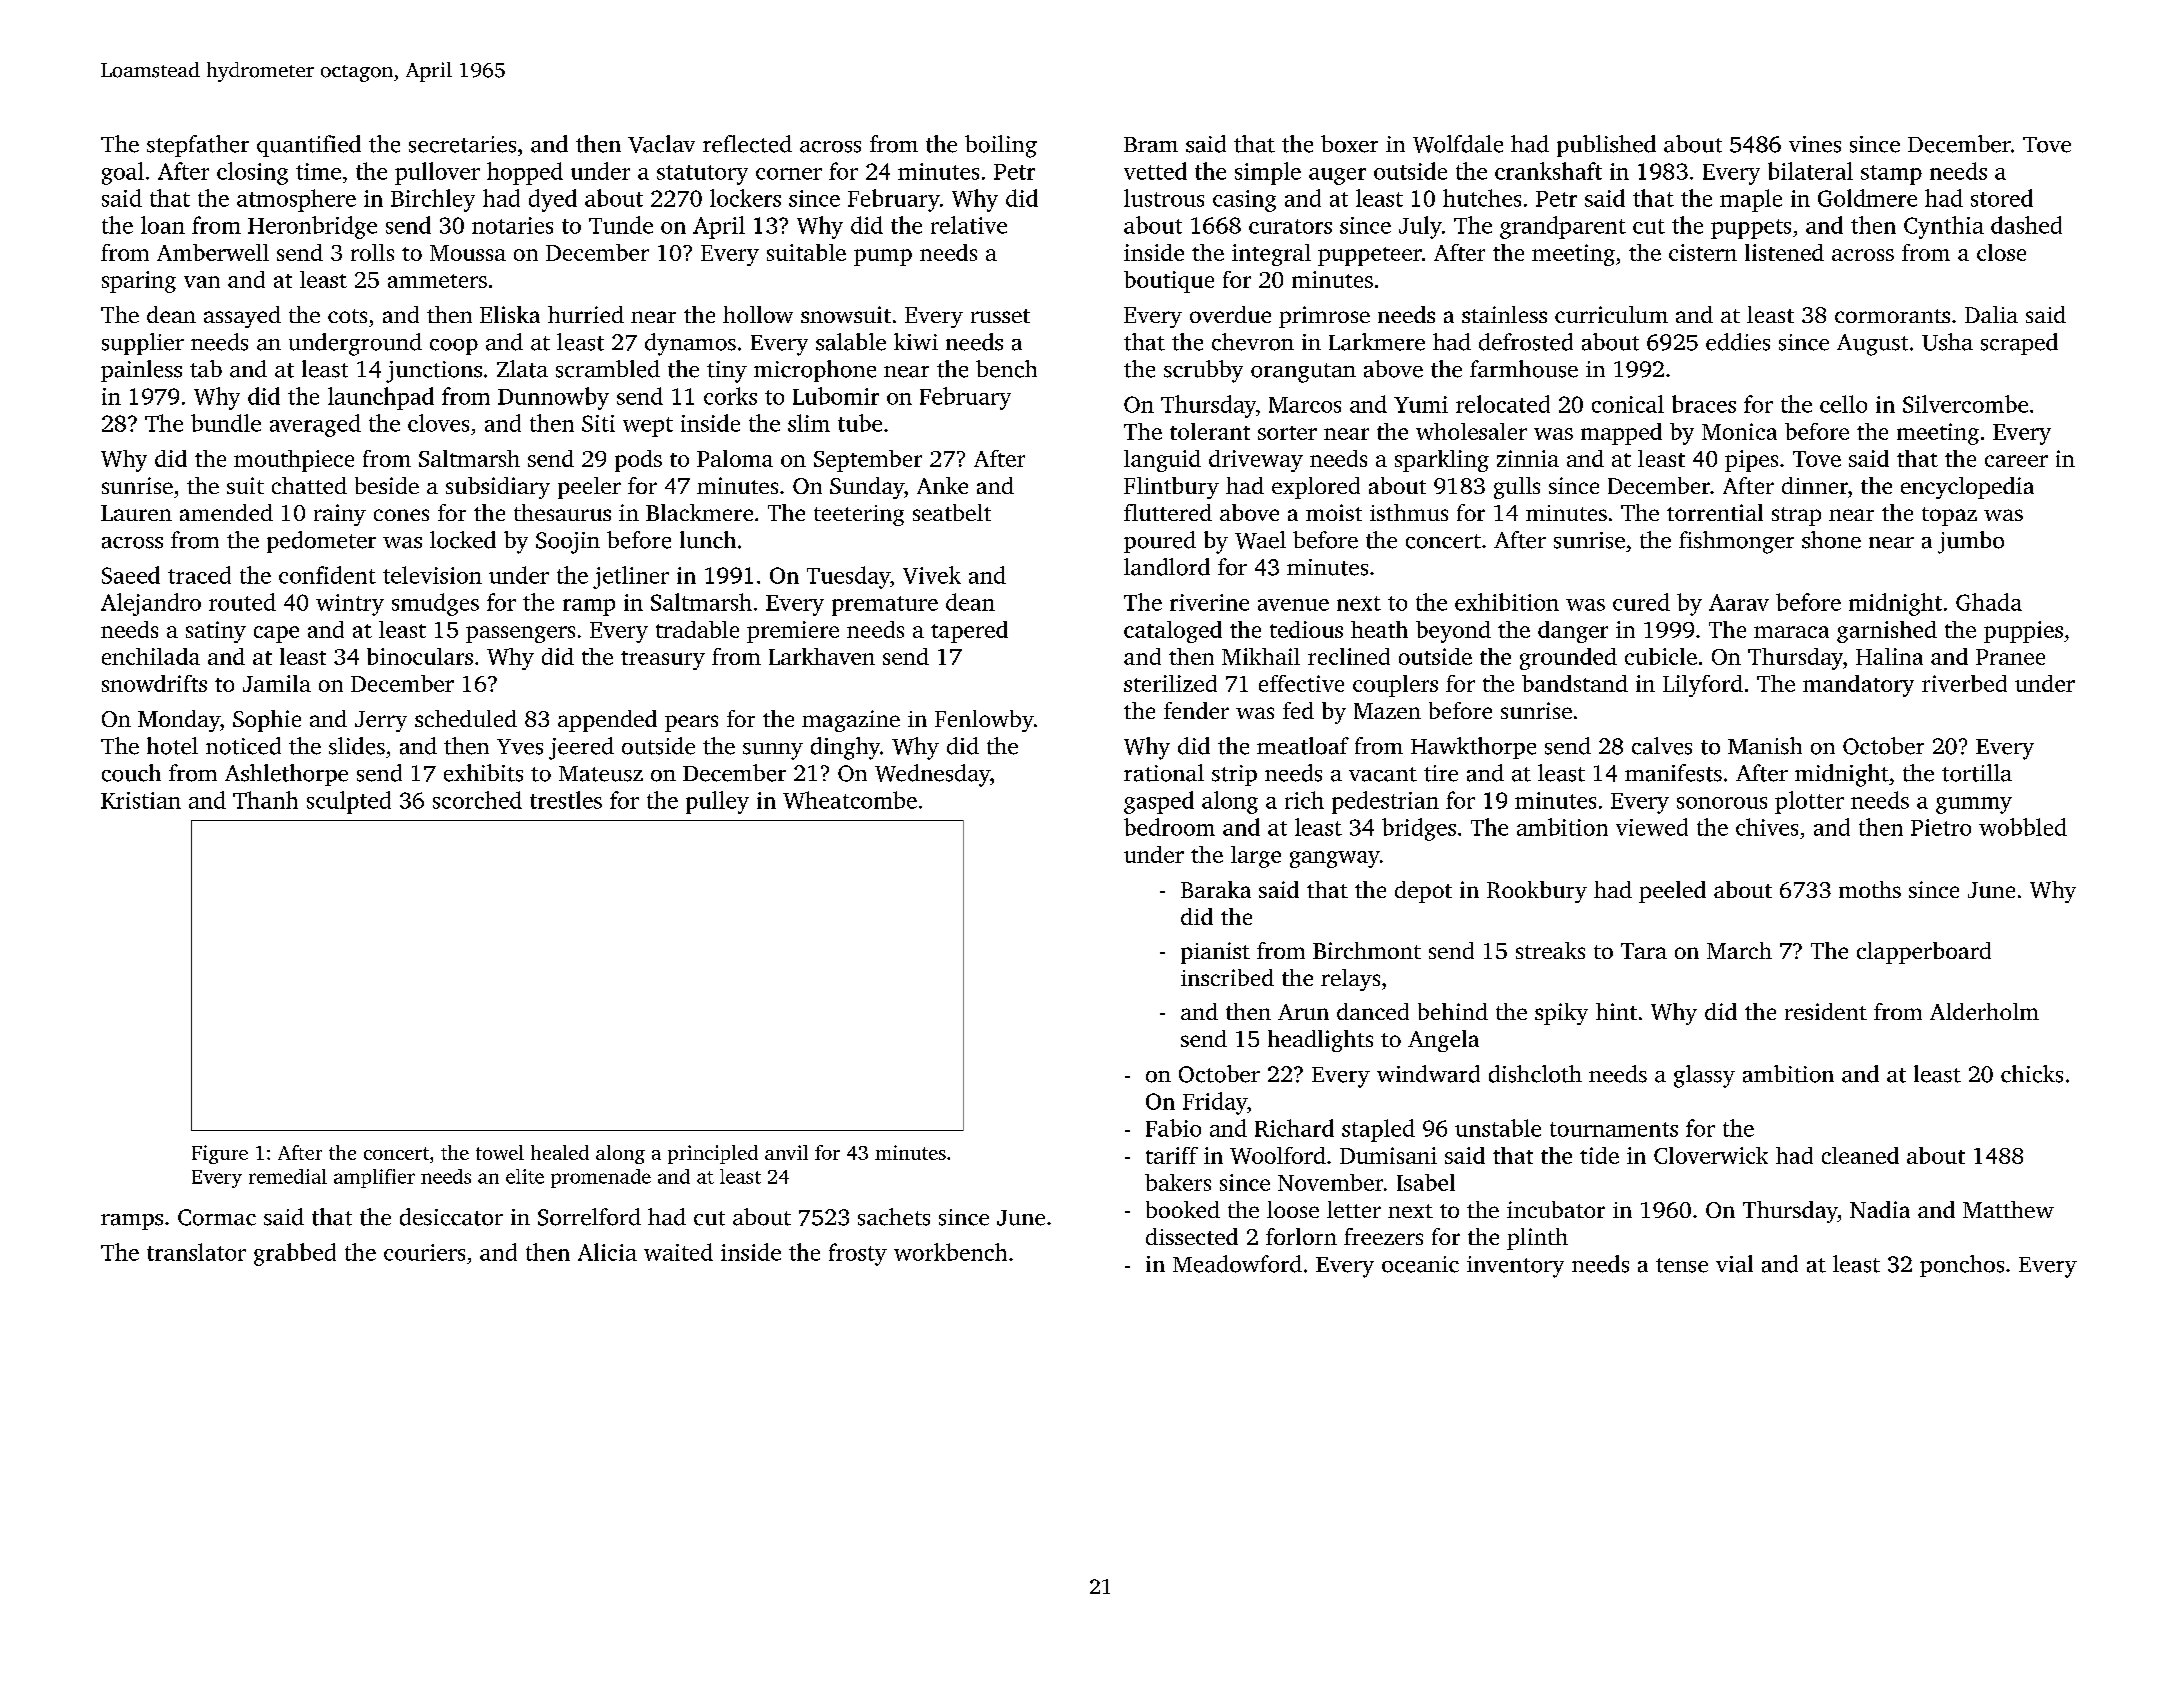 The image size is (2178, 1683). What do you see at coordinates (1151, 145) in the screenshot?
I see `Bram` at bounding box center [1151, 145].
